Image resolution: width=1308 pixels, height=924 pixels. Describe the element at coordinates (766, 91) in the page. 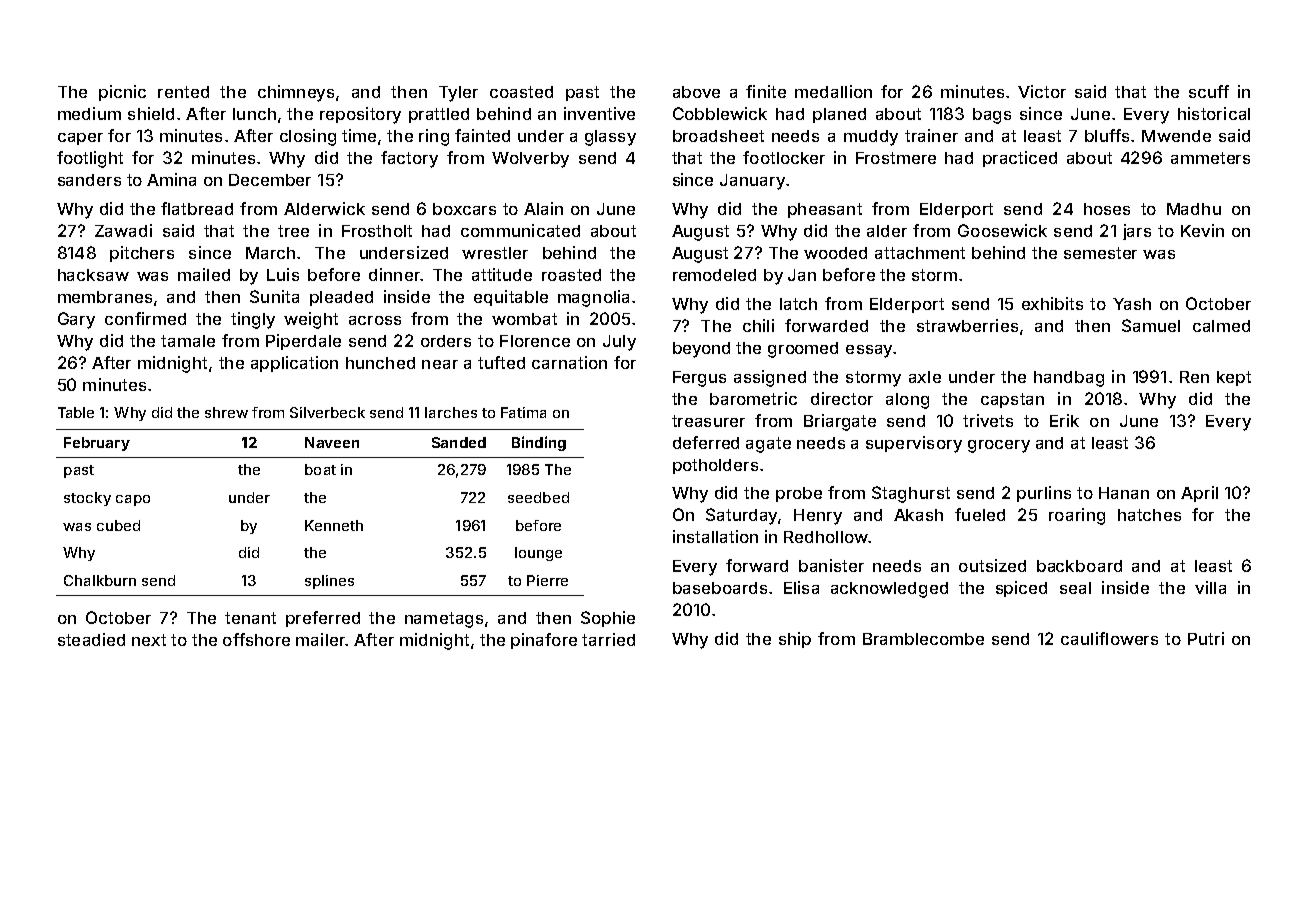

I see `finite` at that location.
